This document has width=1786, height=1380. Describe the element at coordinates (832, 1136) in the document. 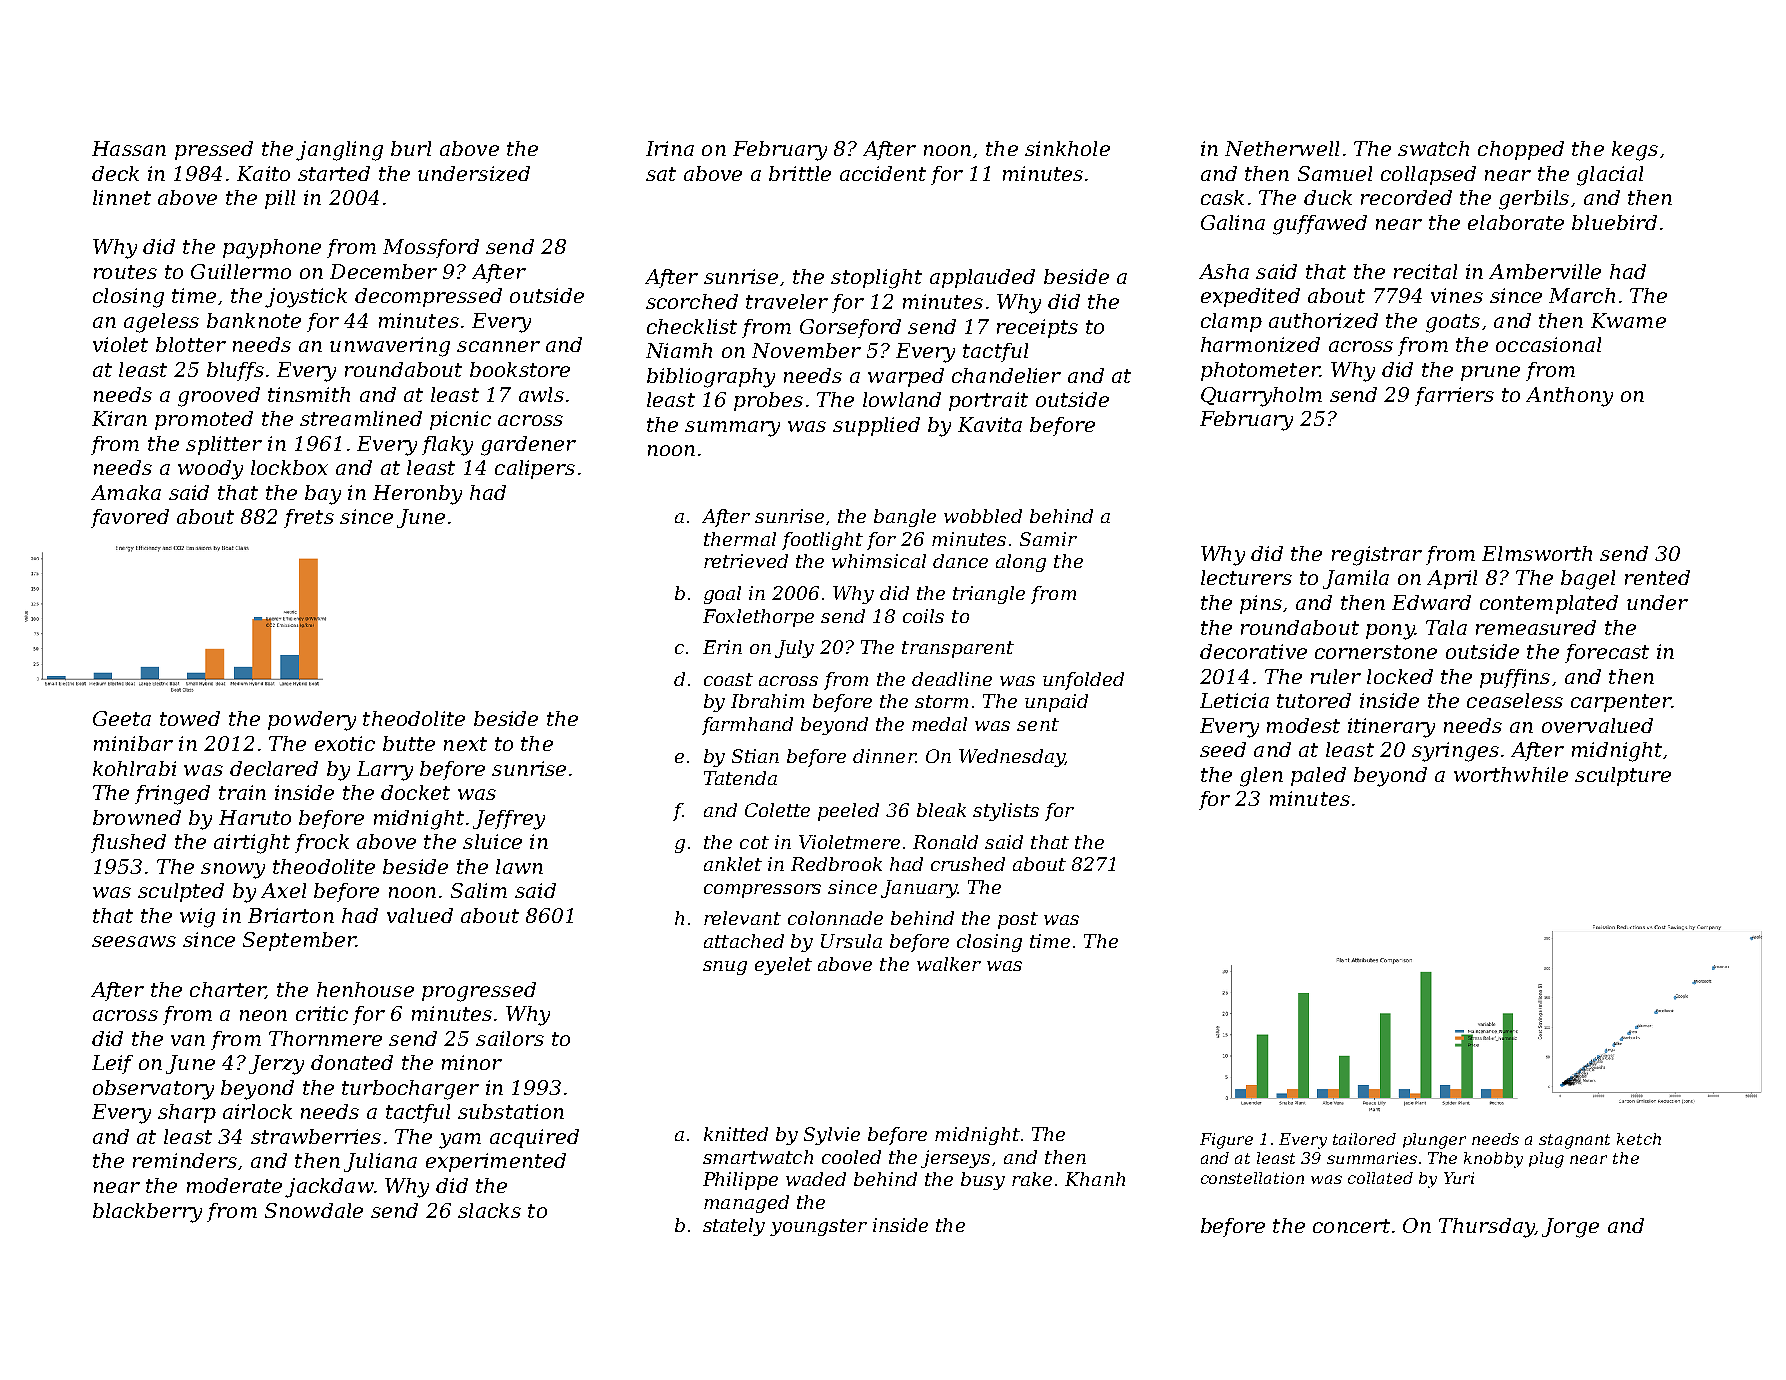

I see `Sylvie` at that location.
